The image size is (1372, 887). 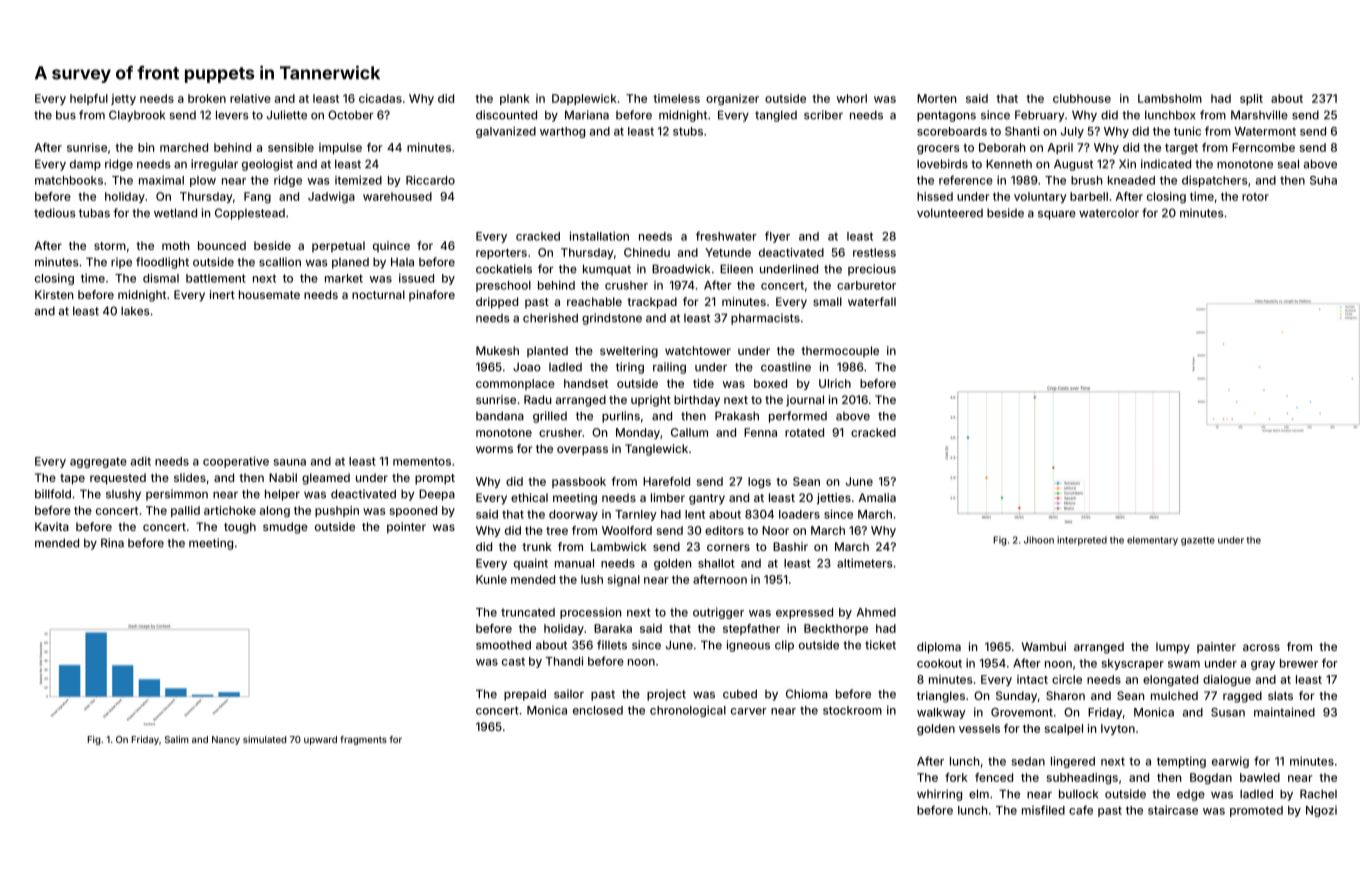 I want to click on maintained, so click(x=1284, y=712).
